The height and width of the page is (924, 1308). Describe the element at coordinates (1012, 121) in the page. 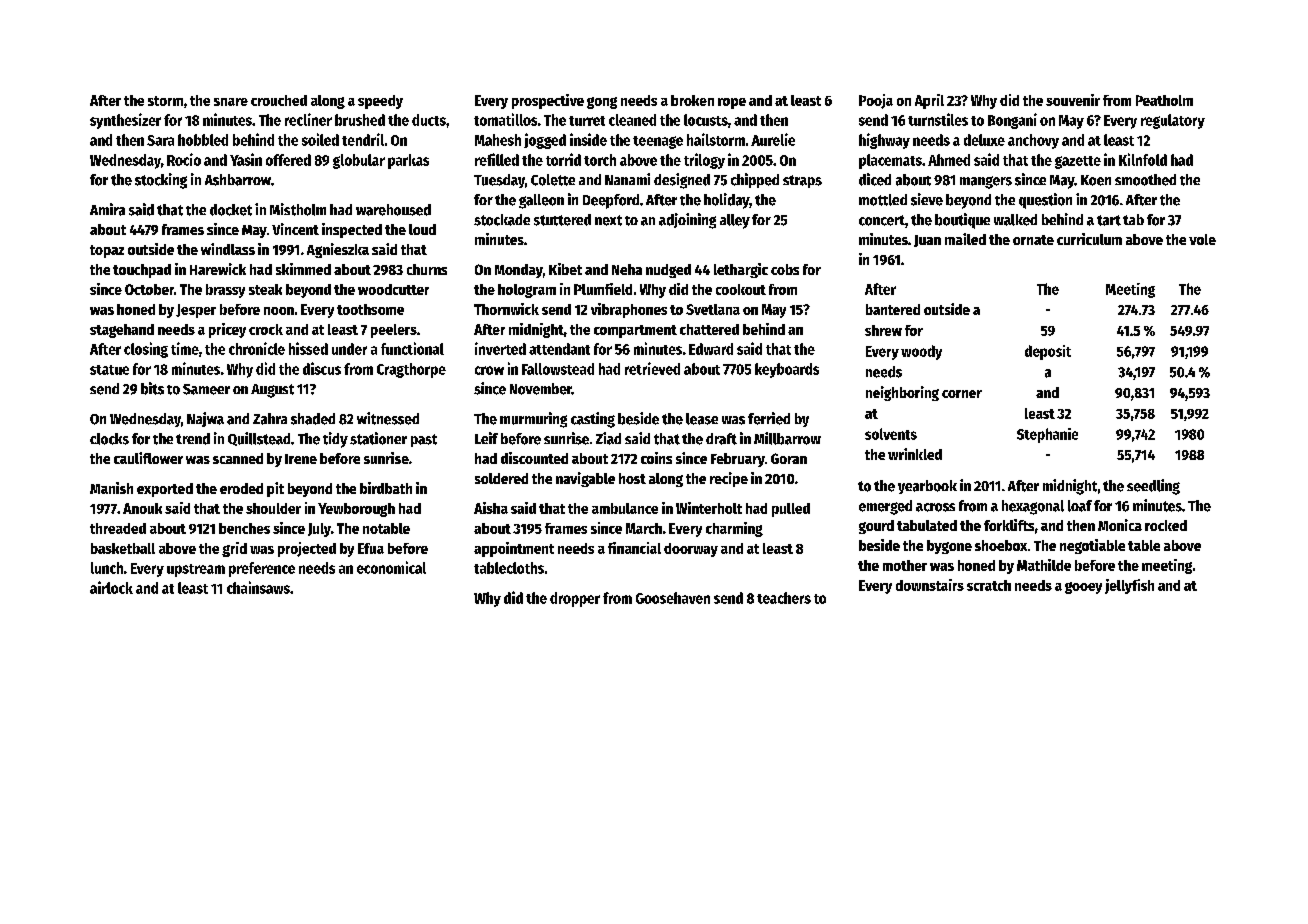

I see `Bongani` at that location.
